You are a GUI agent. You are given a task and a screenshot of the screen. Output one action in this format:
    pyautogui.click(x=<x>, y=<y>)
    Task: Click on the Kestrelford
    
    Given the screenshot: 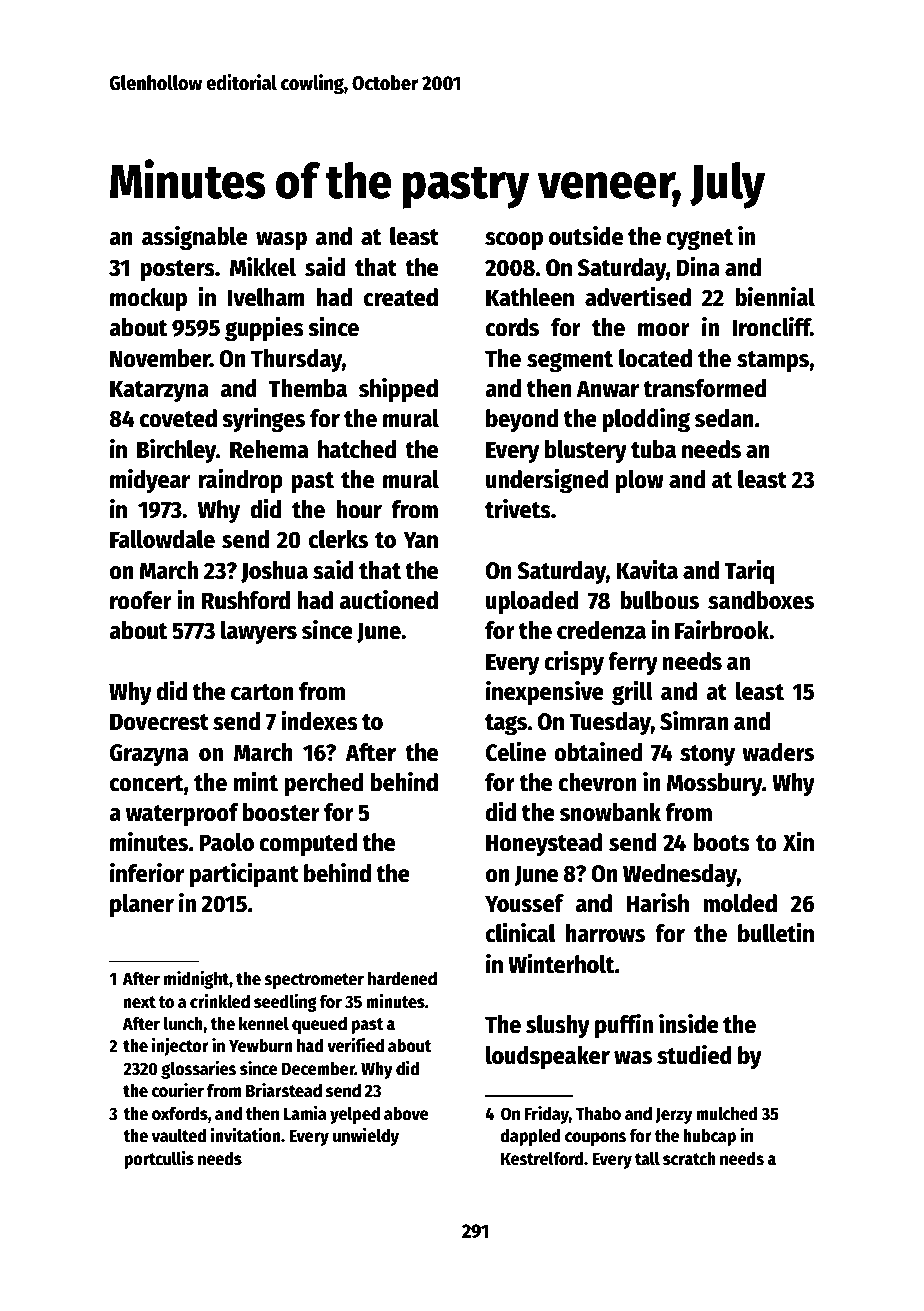 What is the action you would take?
    pyautogui.click(x=542, y=1158)
